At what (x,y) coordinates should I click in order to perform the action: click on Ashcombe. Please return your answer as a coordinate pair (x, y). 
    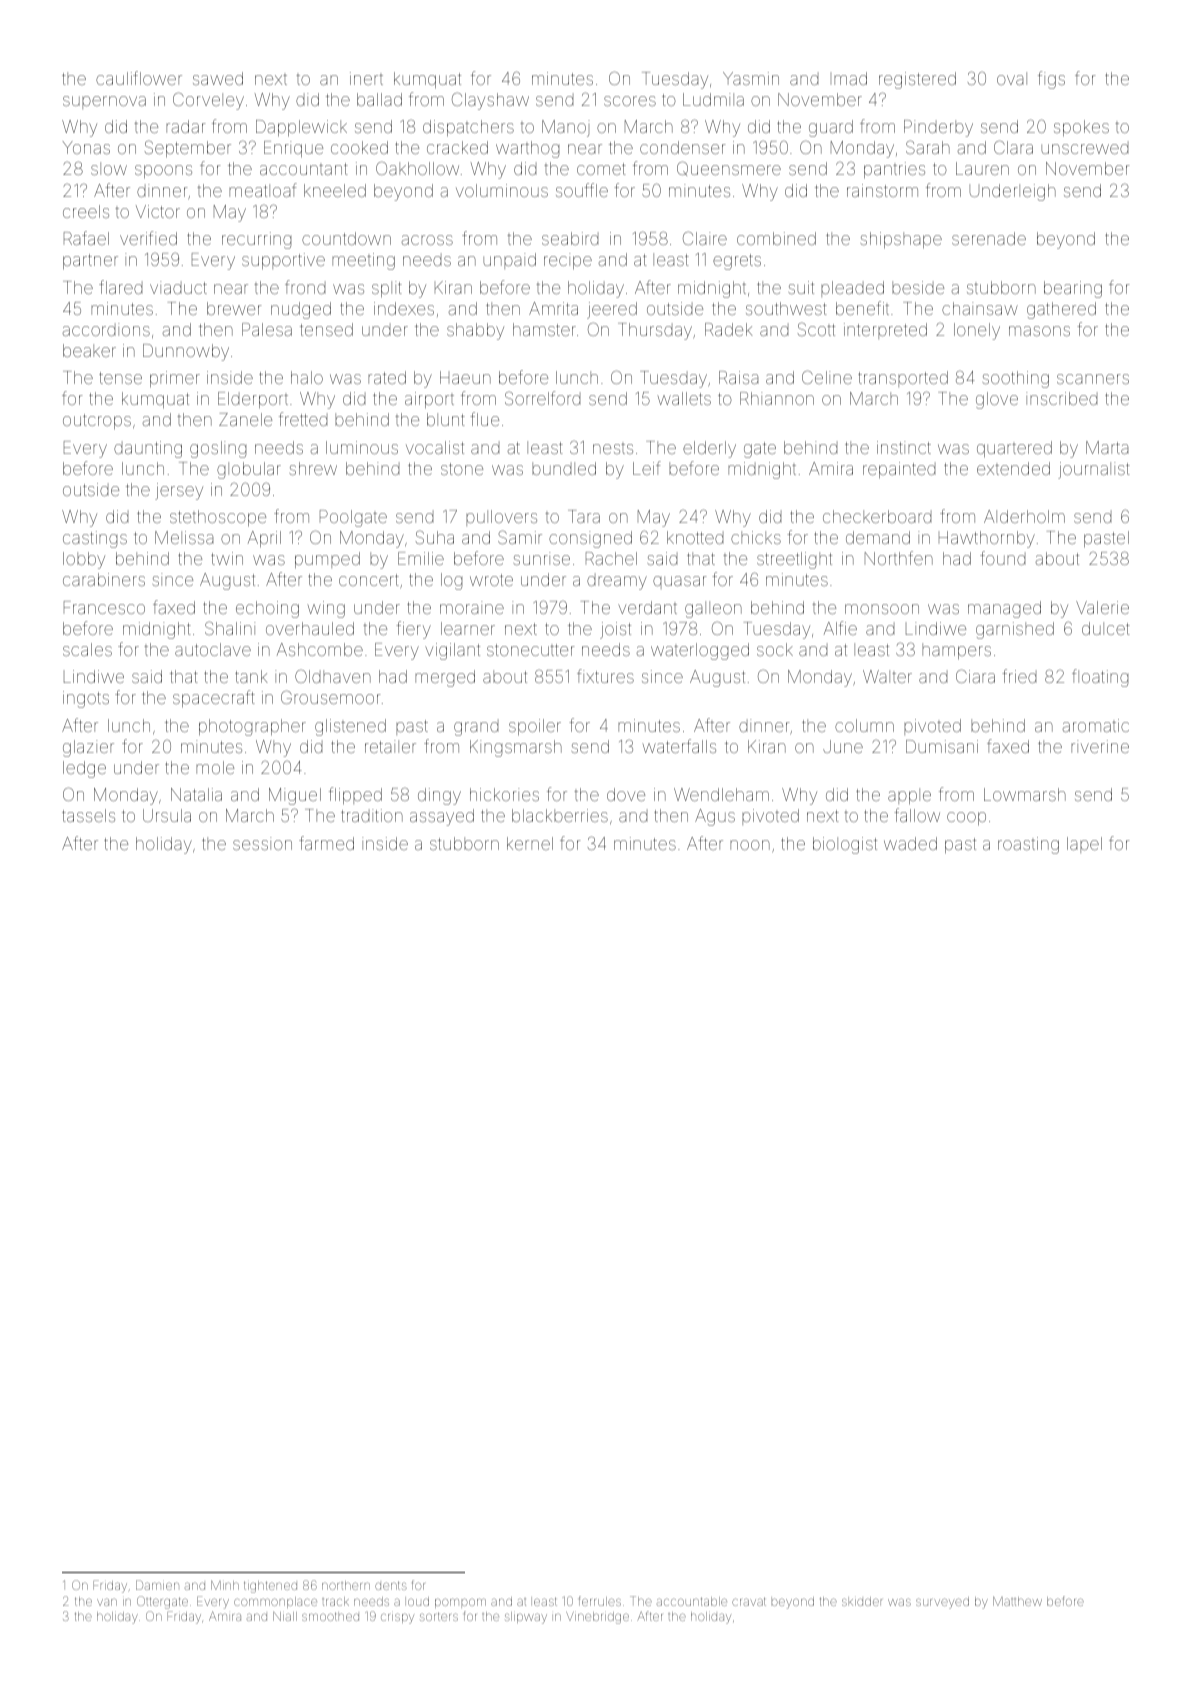
    Looking at the image, I should click on (320, 649).
